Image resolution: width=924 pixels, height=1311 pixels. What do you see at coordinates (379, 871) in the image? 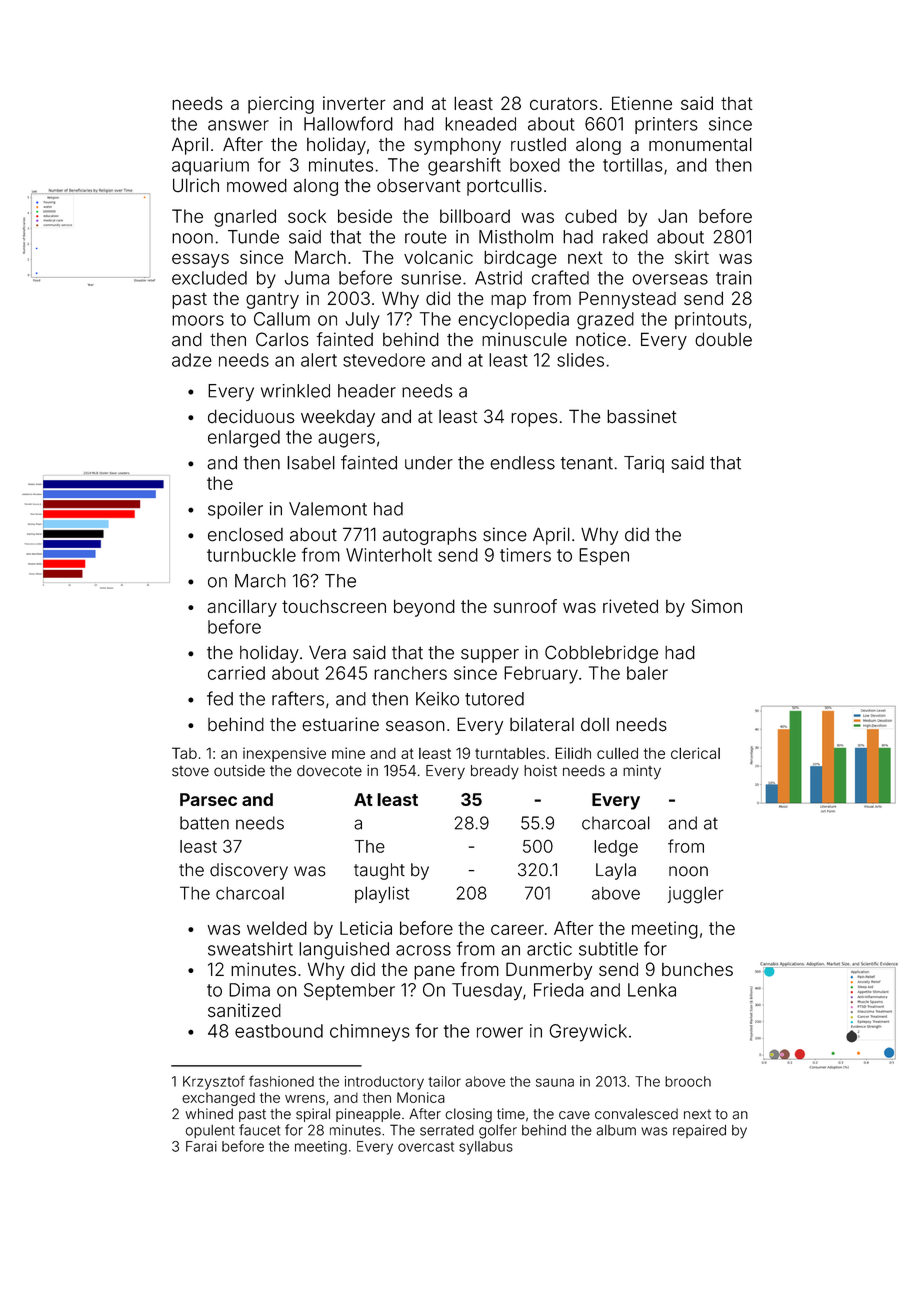
I see `taught` at bounding box center [379, 871].
